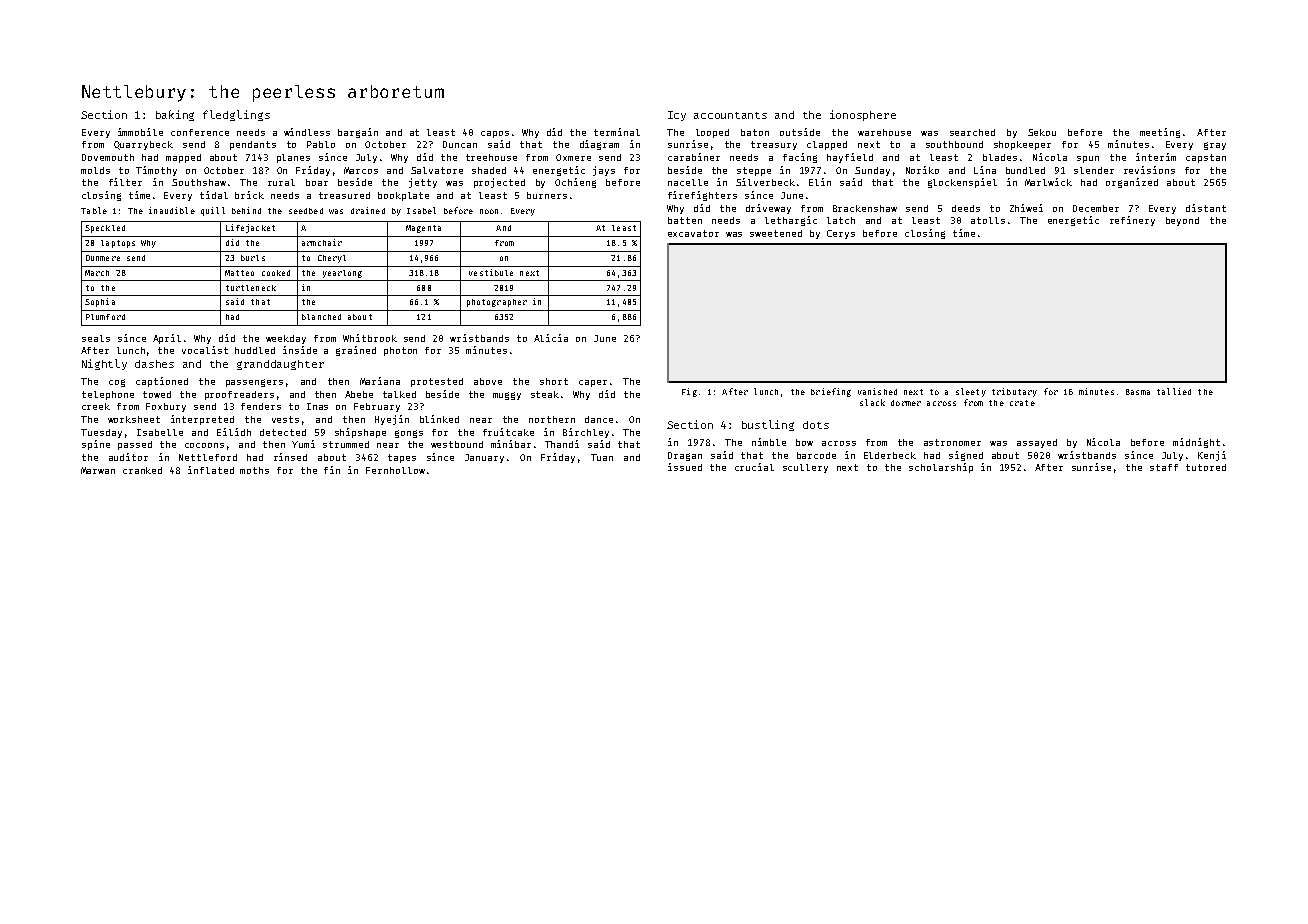 Image resolution: width=1308 pixels, height=924 pixels. What do you see at coordinates (863, 115) in the page?
I see `ionosphere` at bounding box center [863, 115].
